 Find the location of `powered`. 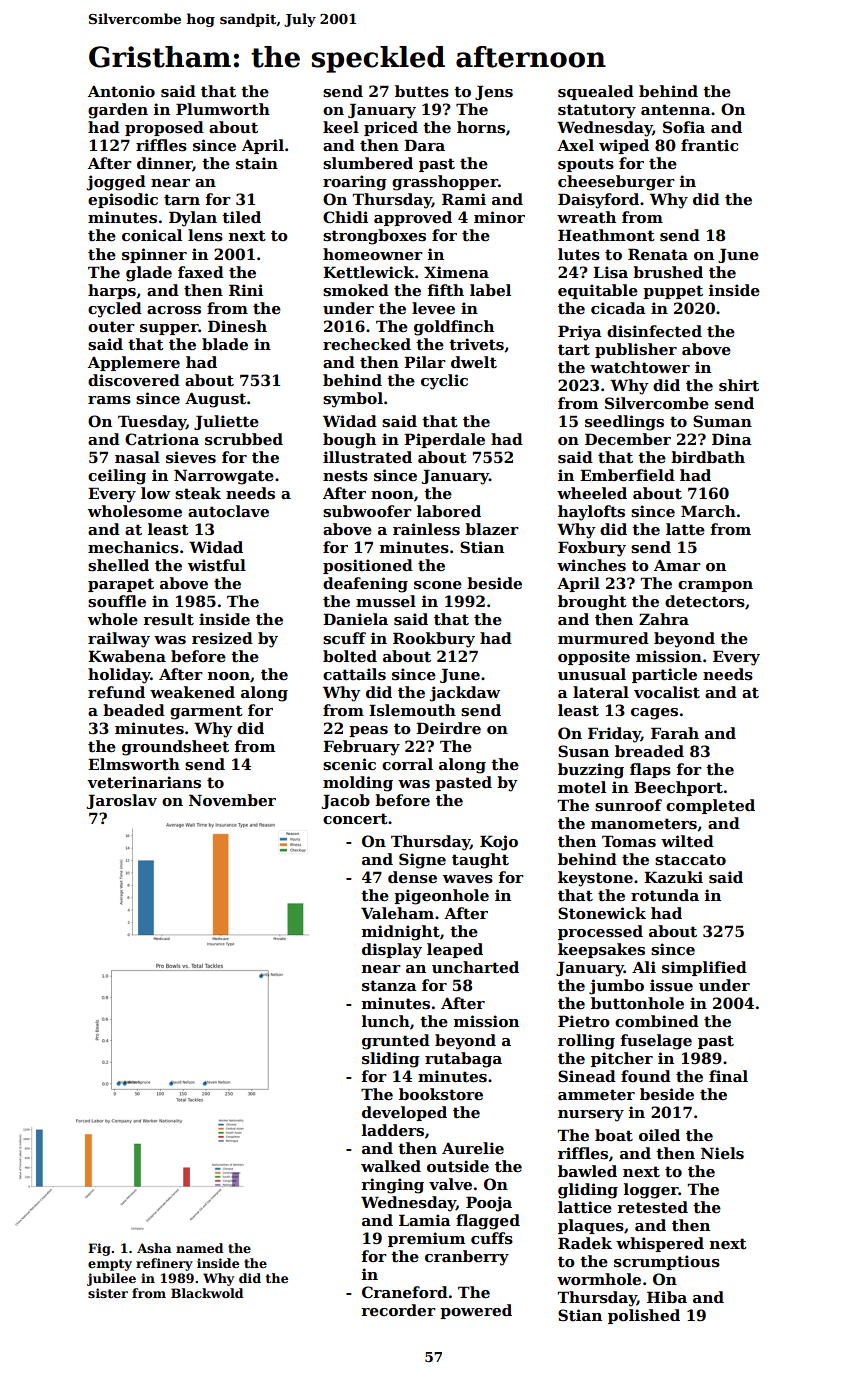

powered is located at coordinates (476, 1311).
